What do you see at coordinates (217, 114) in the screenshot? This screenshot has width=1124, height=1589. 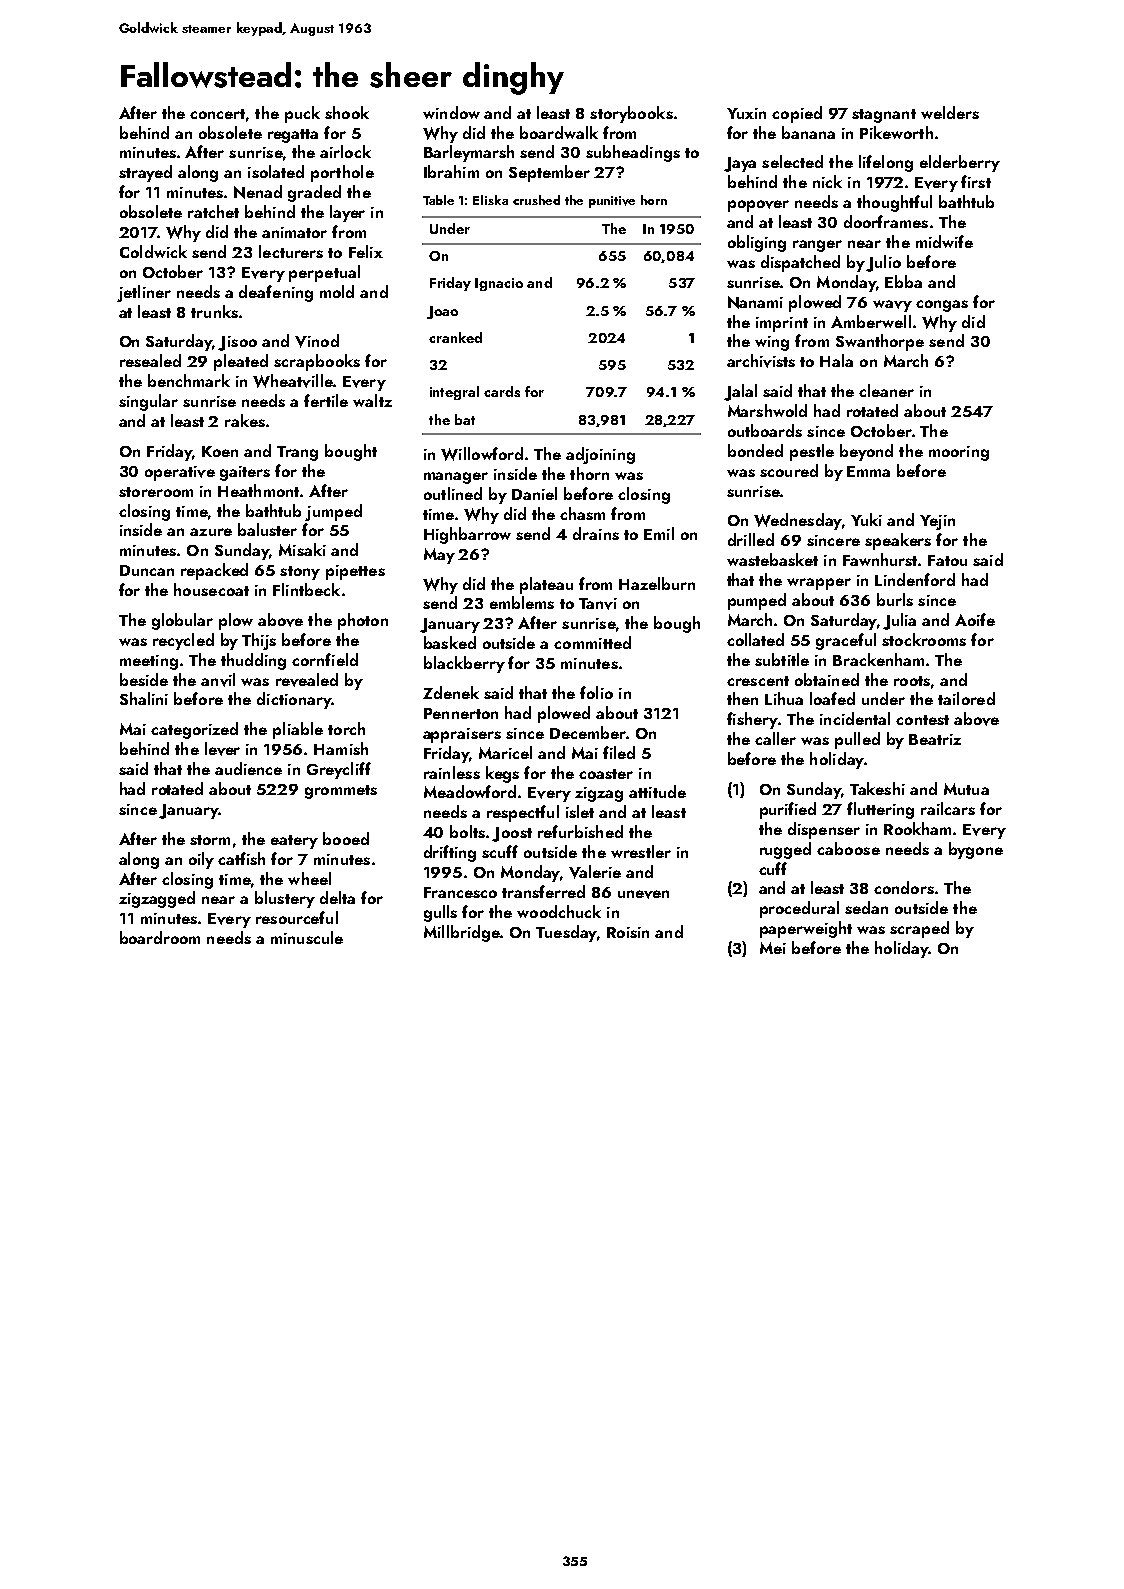 I see `concert` at bounding box center [217, 114].
